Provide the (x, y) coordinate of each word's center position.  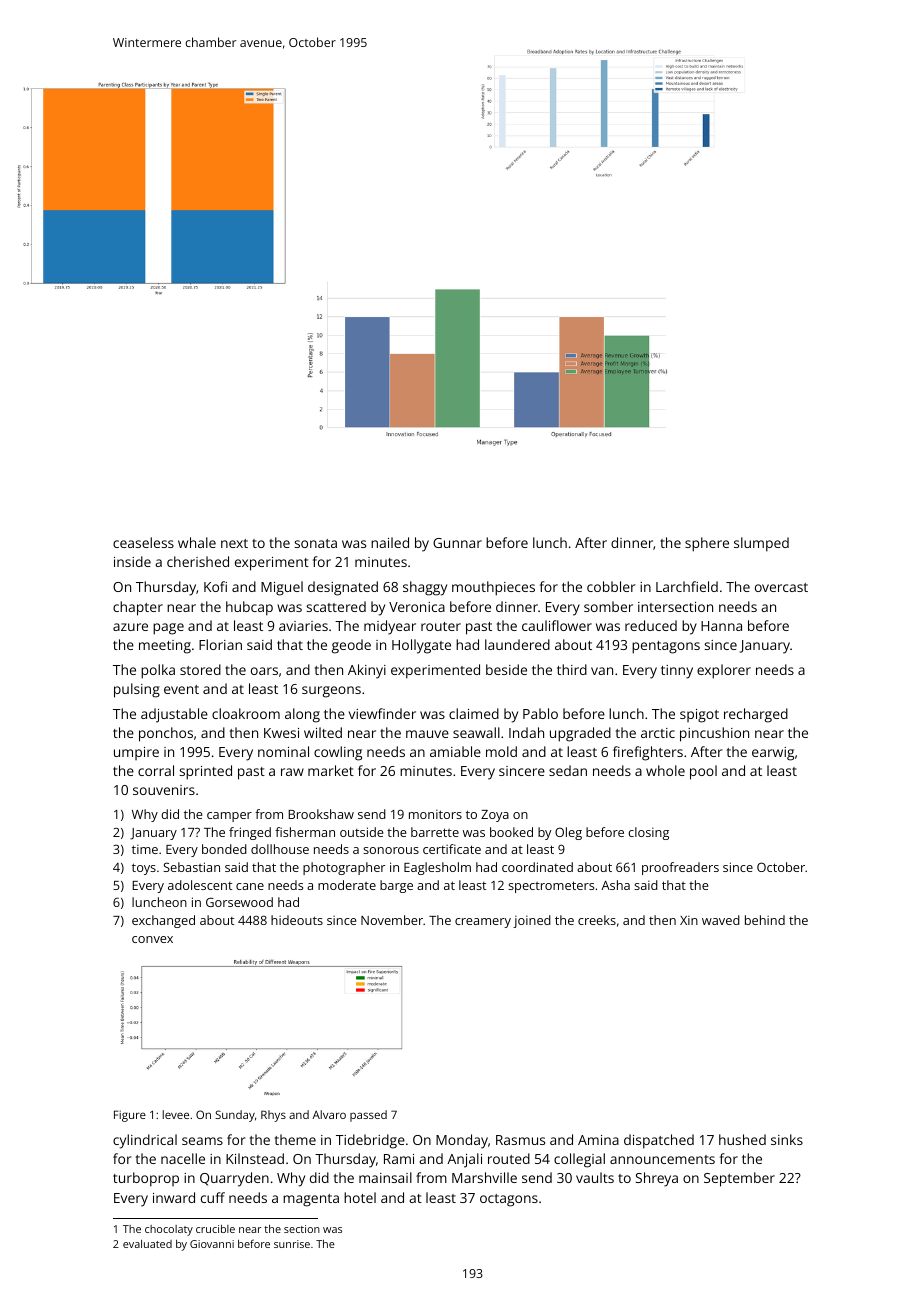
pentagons (666, 647)
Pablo (540, 713)
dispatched (659, 1141)
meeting (165, 647)
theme (295, 1139)
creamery (483, 923)
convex (152, 939)
